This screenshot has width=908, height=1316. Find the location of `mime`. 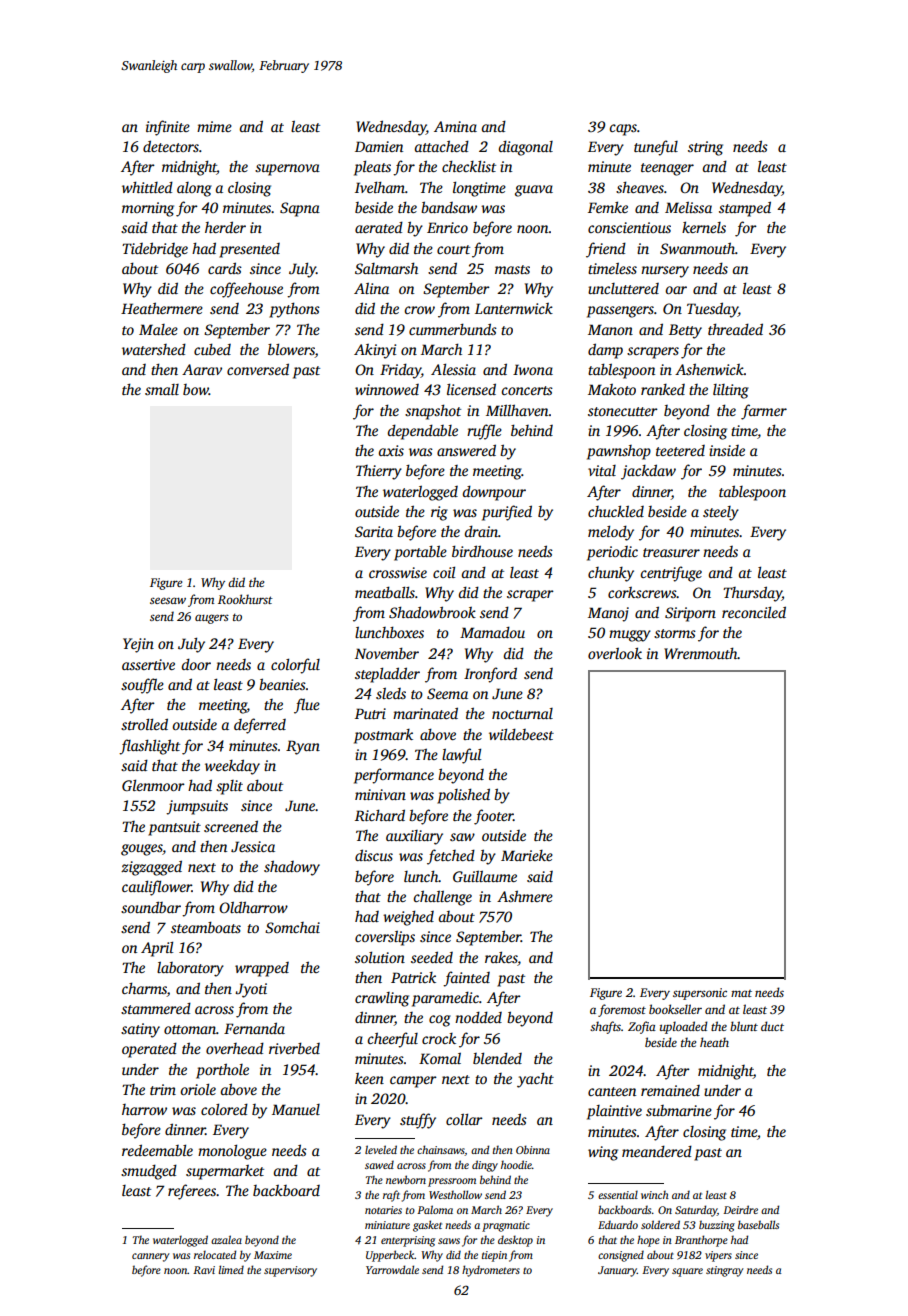

mime is located at coordinates (214, 126).
